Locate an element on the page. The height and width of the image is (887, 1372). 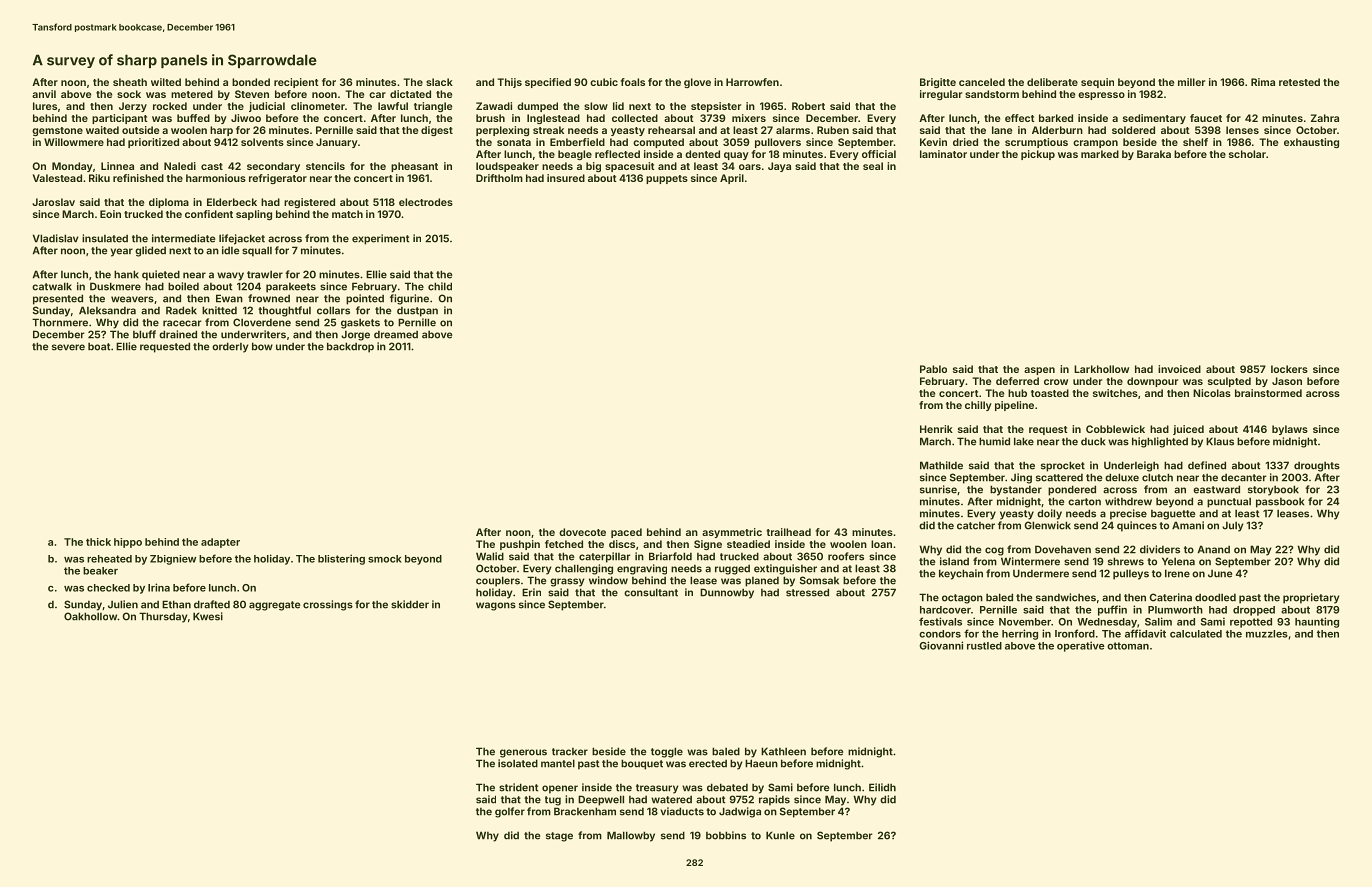
crossings is located at coordinates (328, 605).
